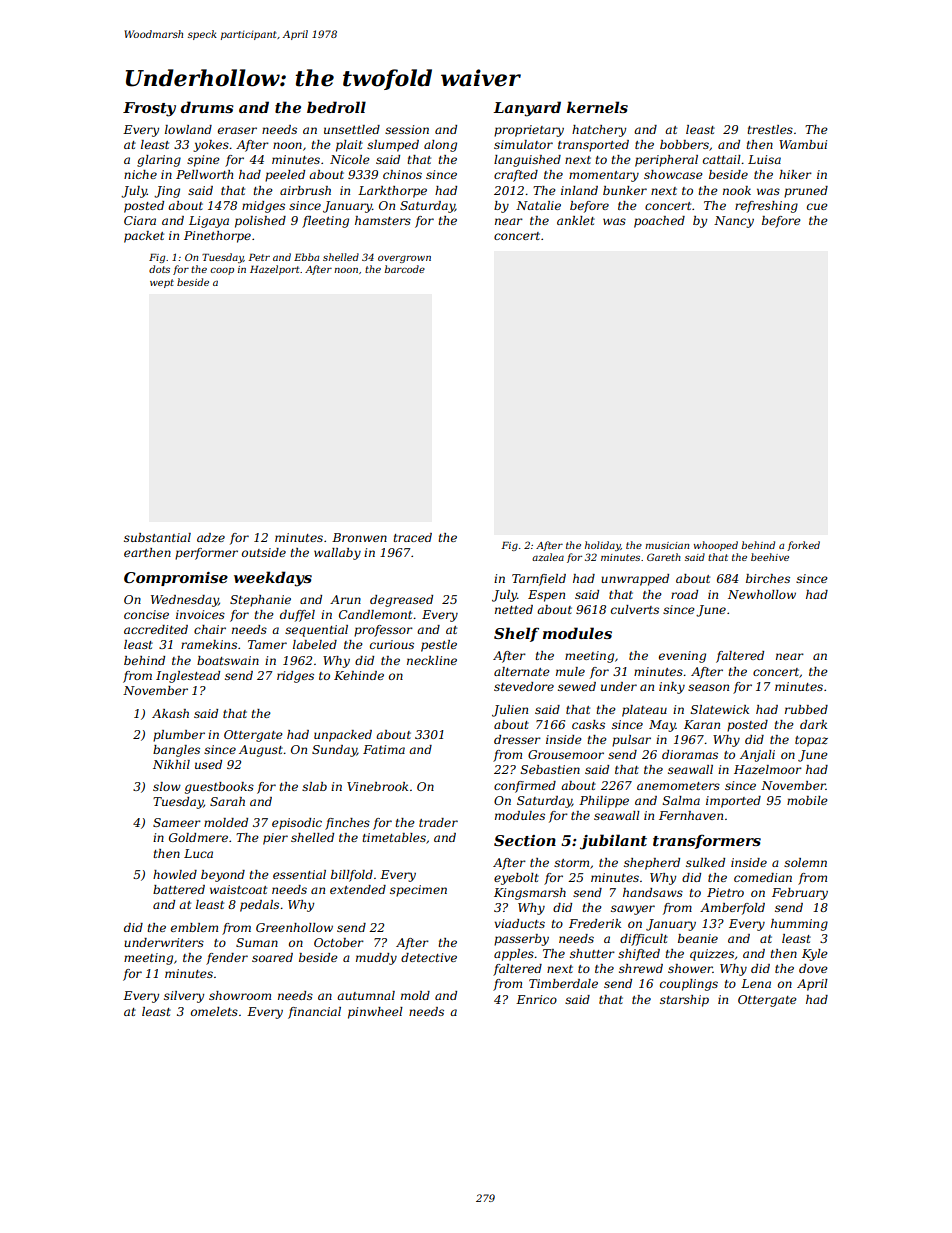 Image resolution: width=952 pixels, height=1233 pixels. I want to click on Frosty, so click(149, 109).
